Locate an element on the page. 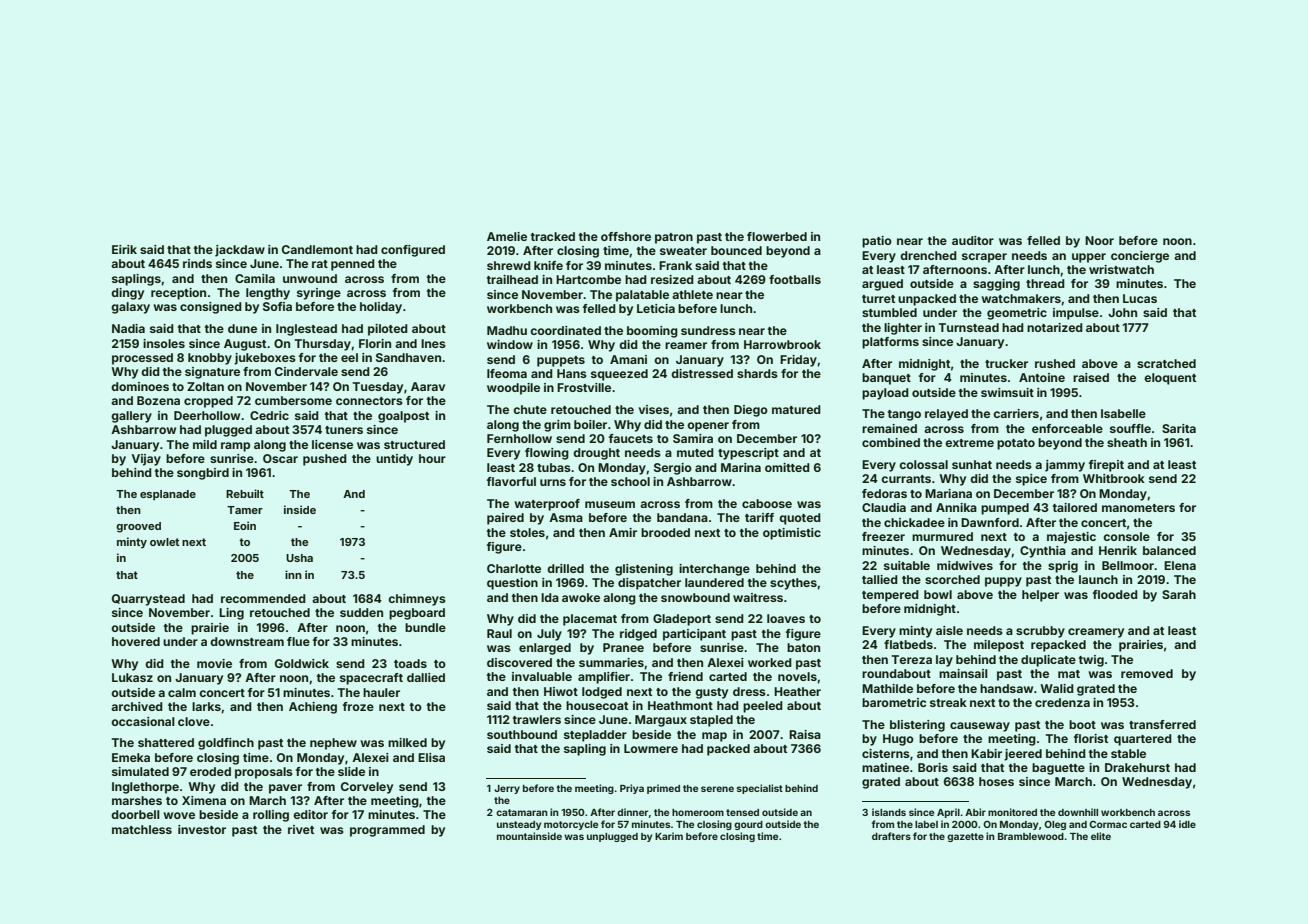  milepost is located at coordinates (999, 646).
